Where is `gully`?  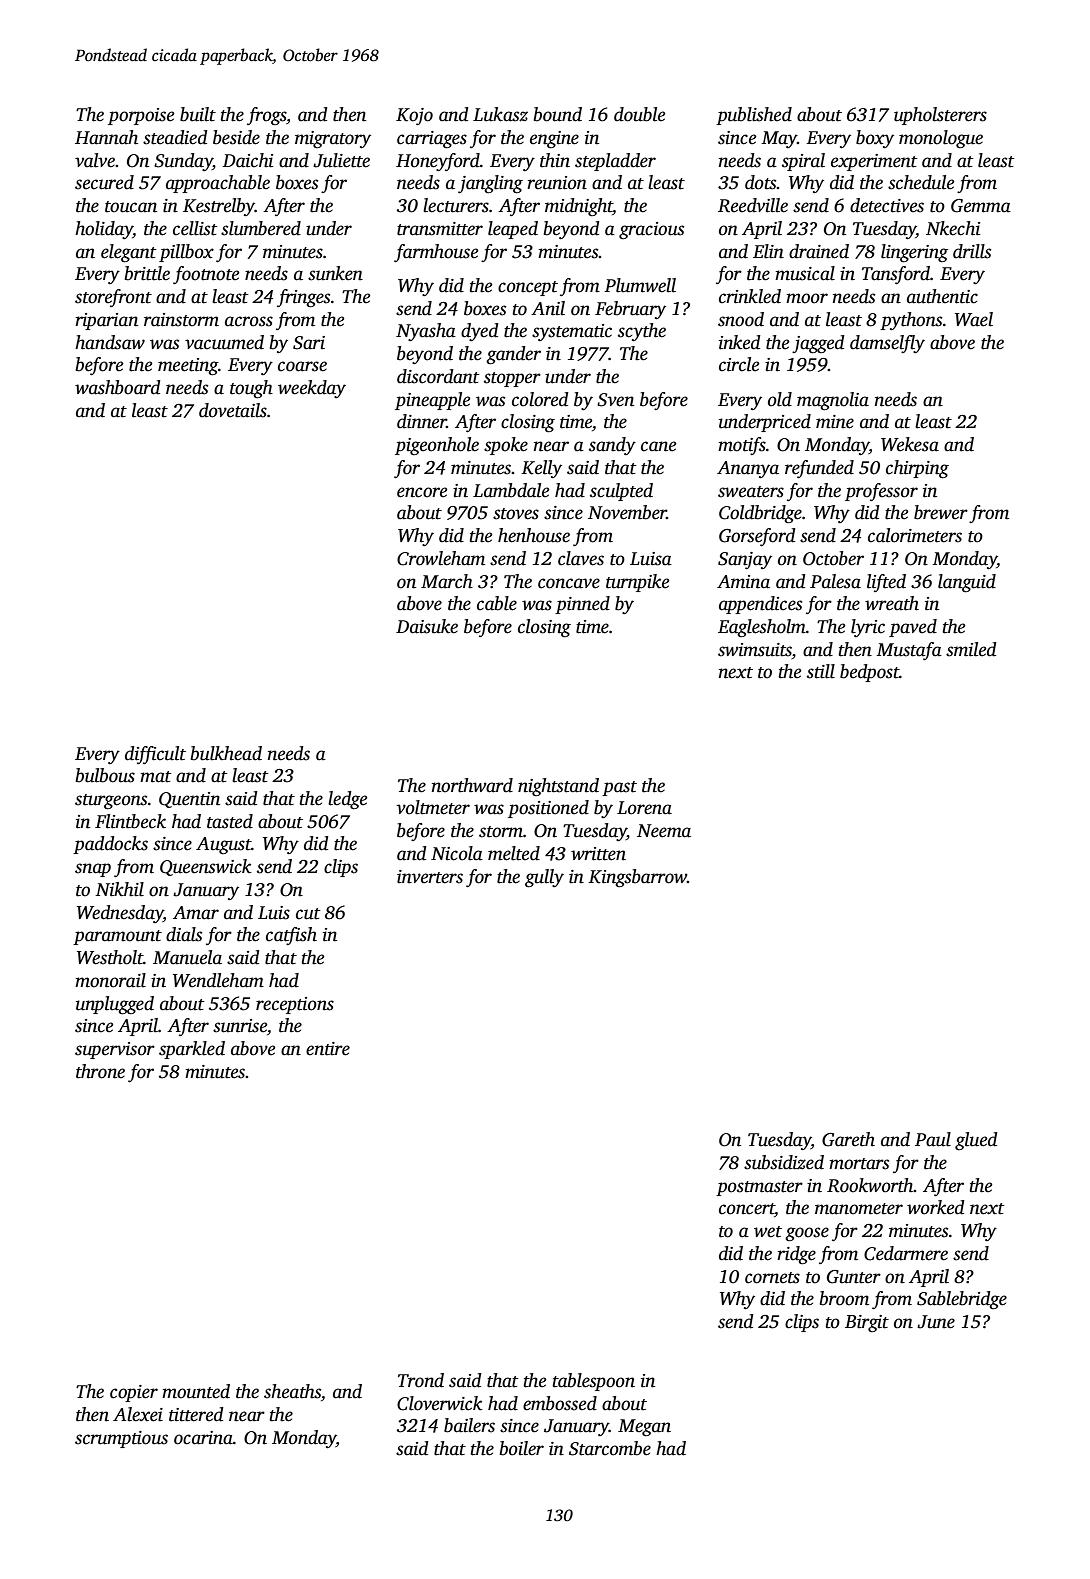
gully is located at coordinates (544, 878).
